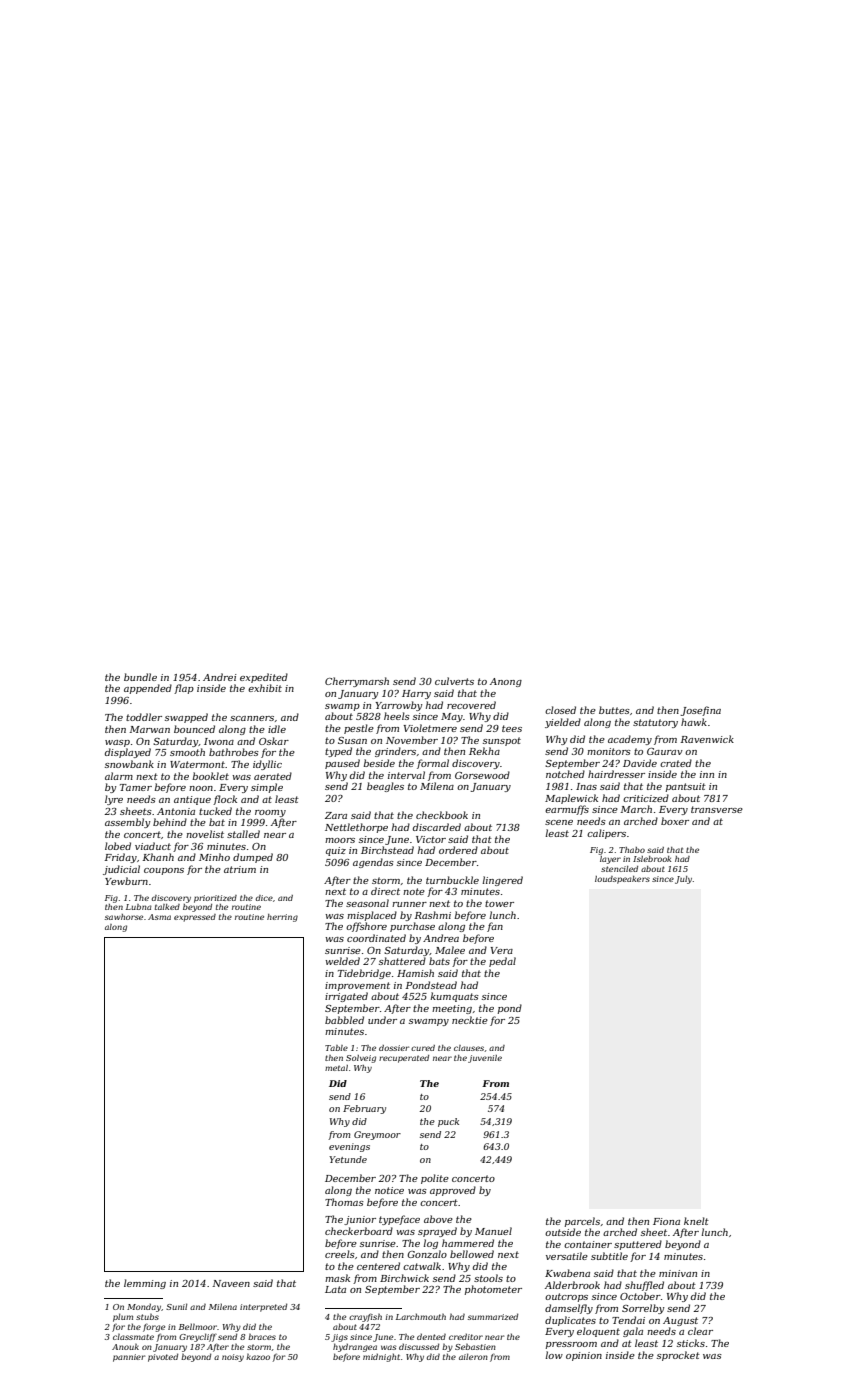 This page has width=849, height=1400. What do you see at coordinates (124, 917) in the page?
I see `sawhorse` at bounding box center [124, 917].
